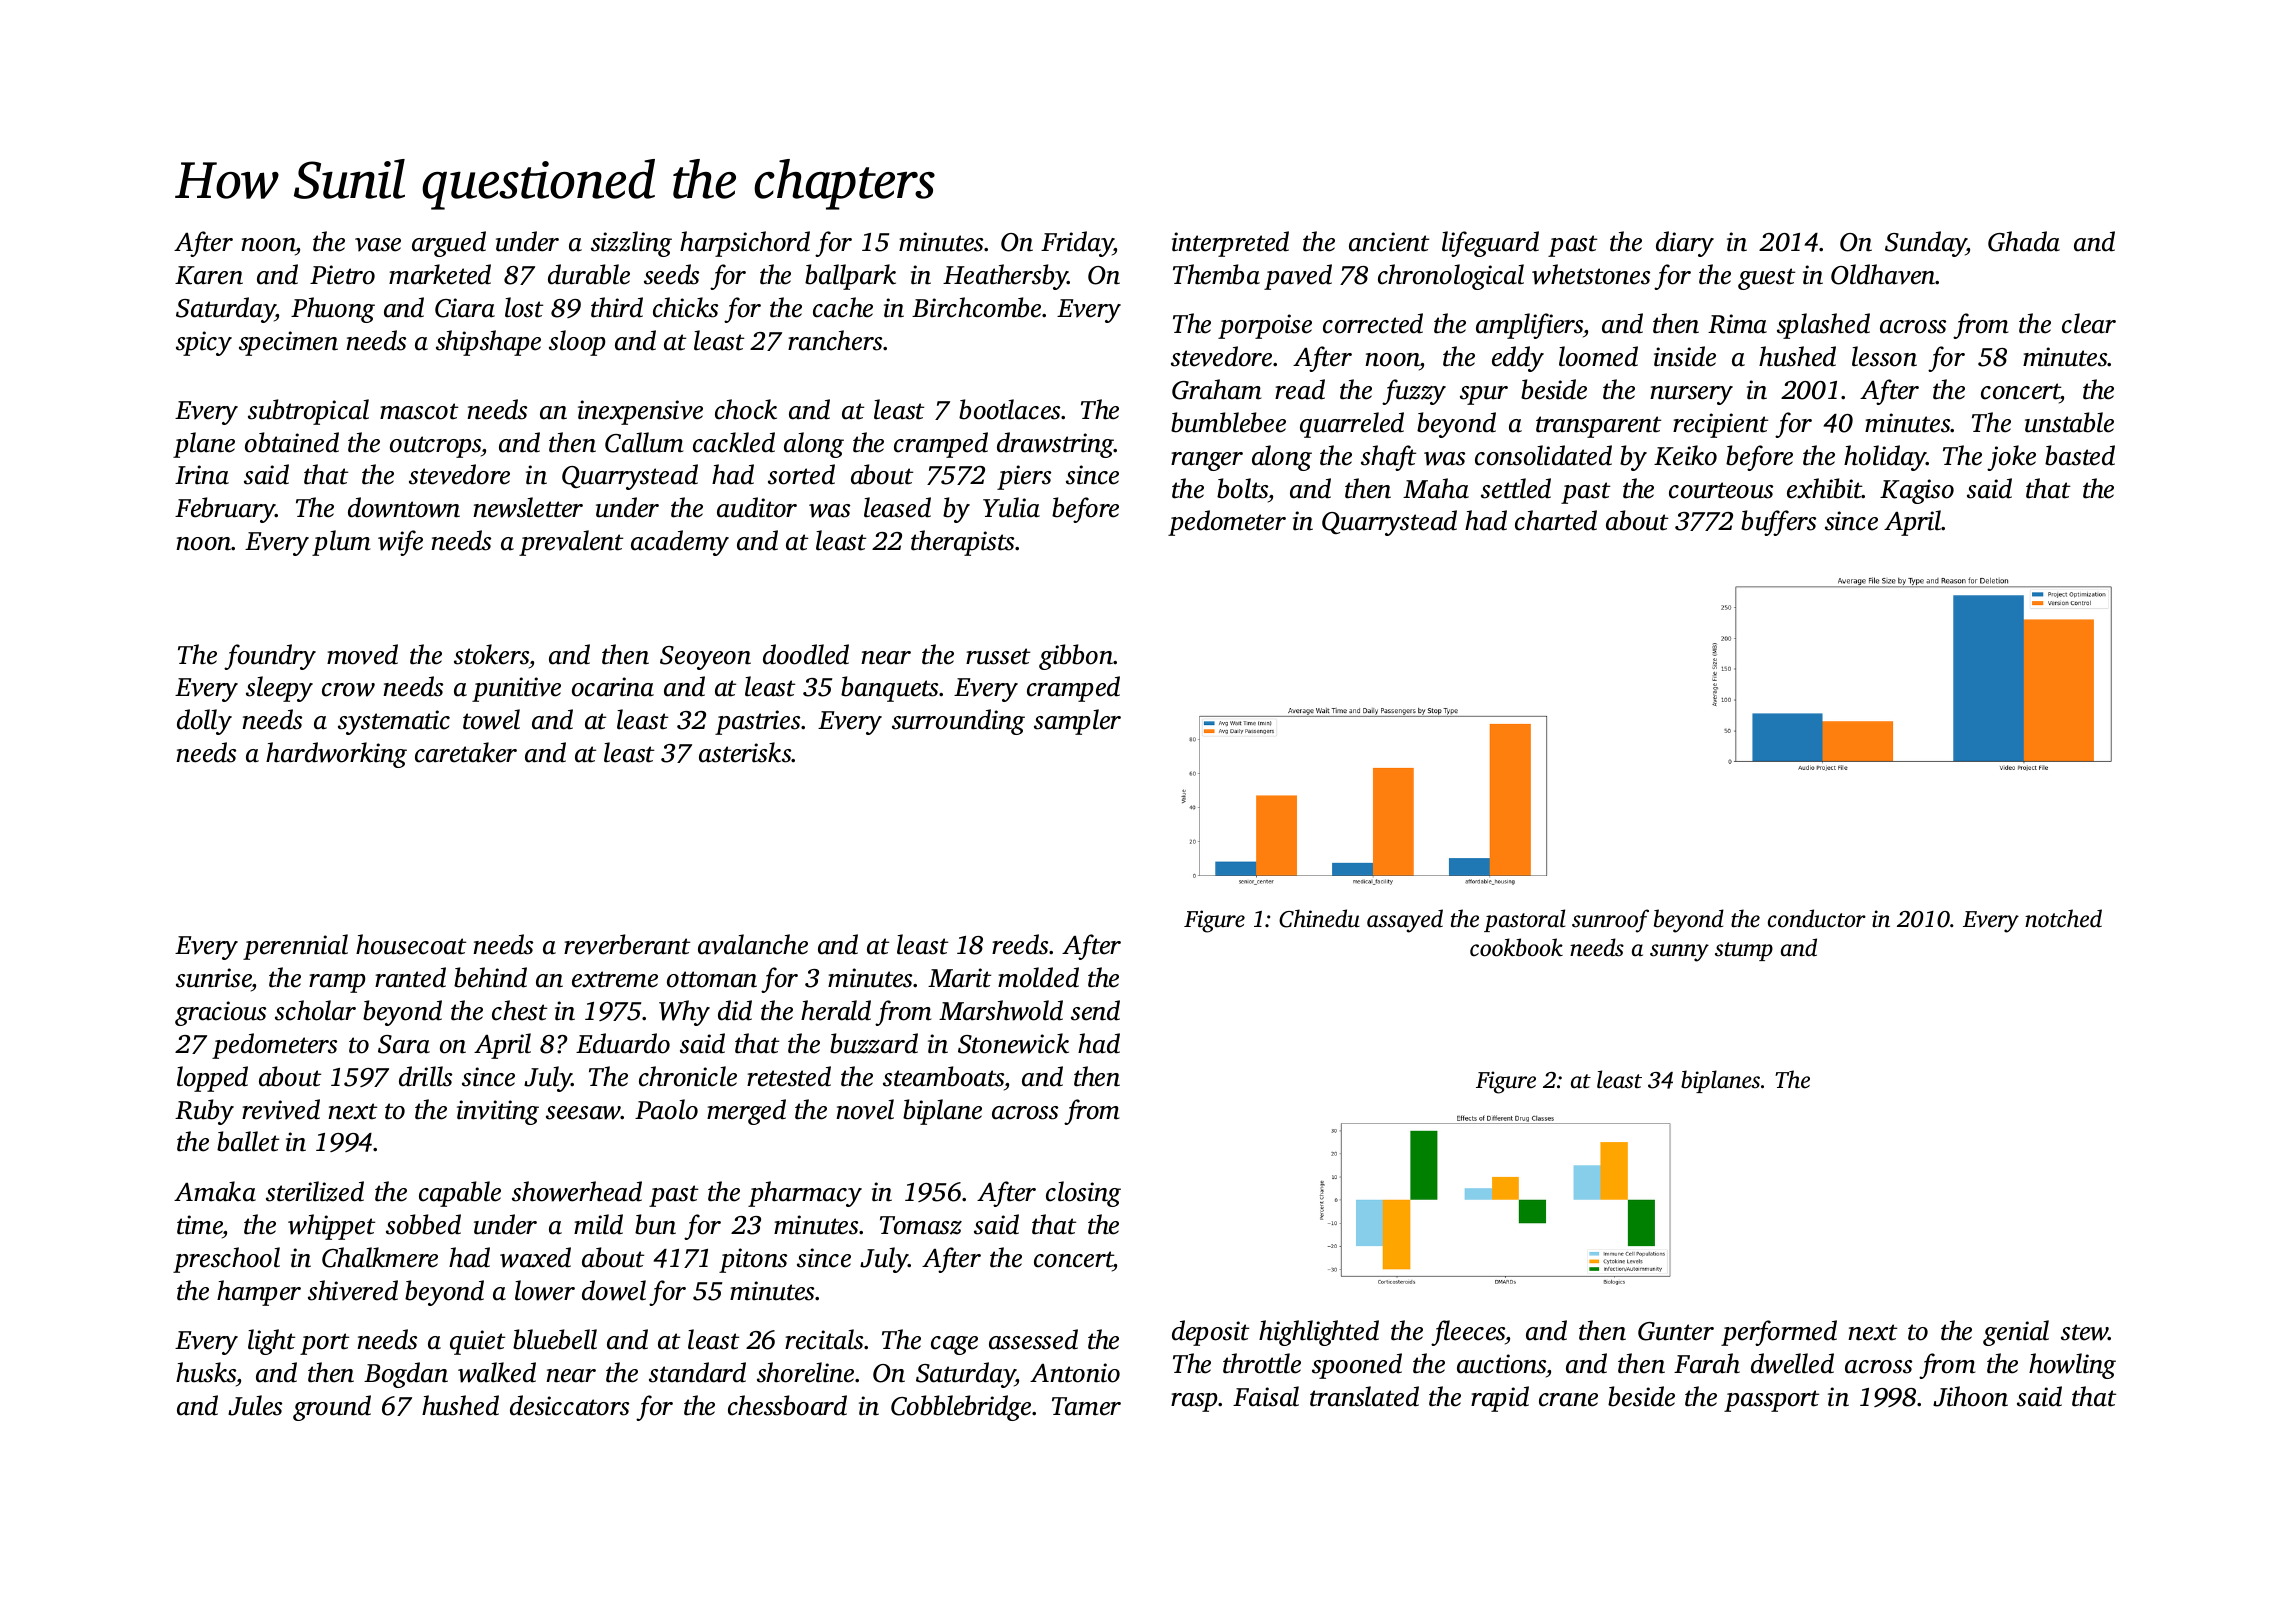  I want to click on crane, so click(1568, 1400).
